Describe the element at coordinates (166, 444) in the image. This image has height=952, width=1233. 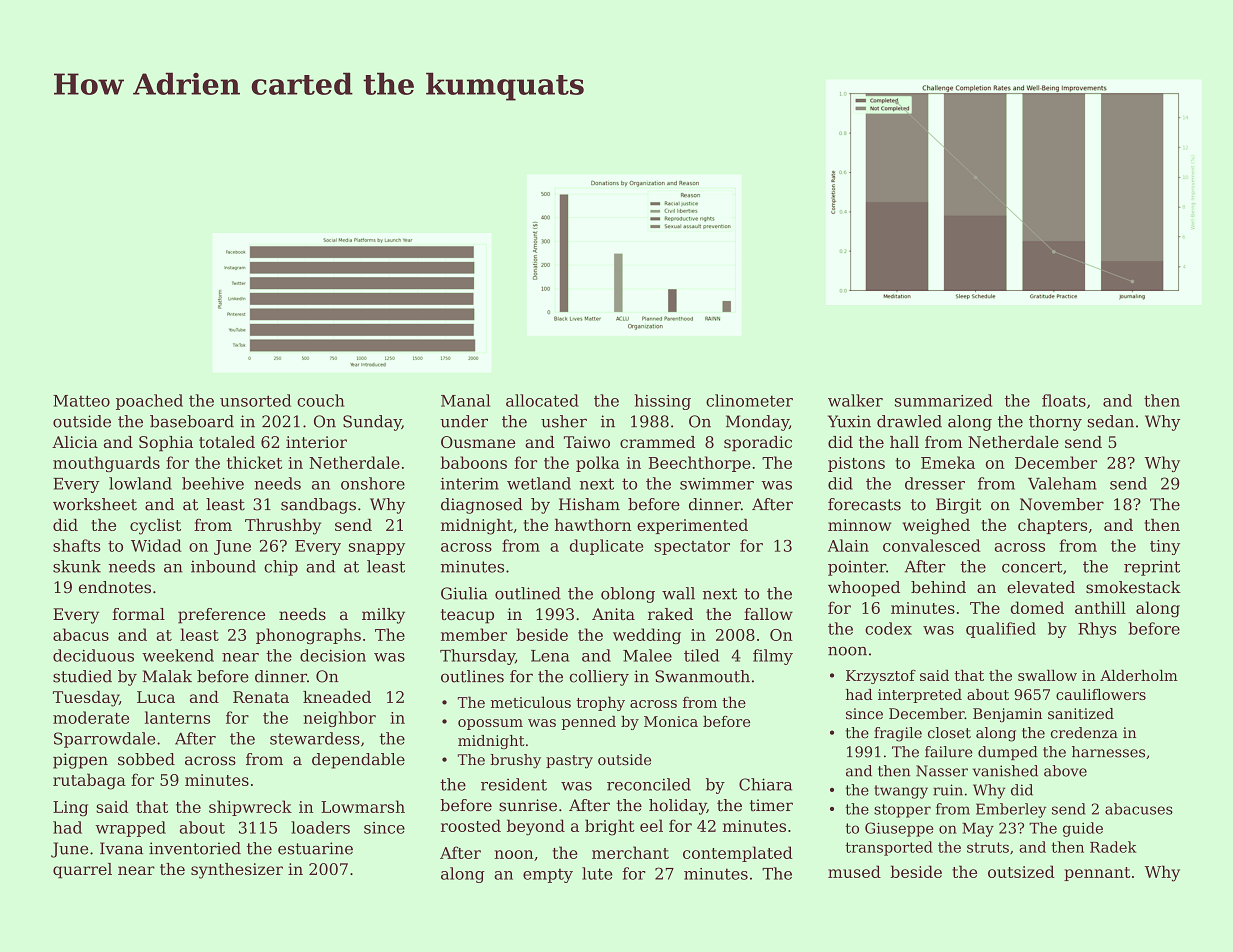
I see `Sophia` at that location.
